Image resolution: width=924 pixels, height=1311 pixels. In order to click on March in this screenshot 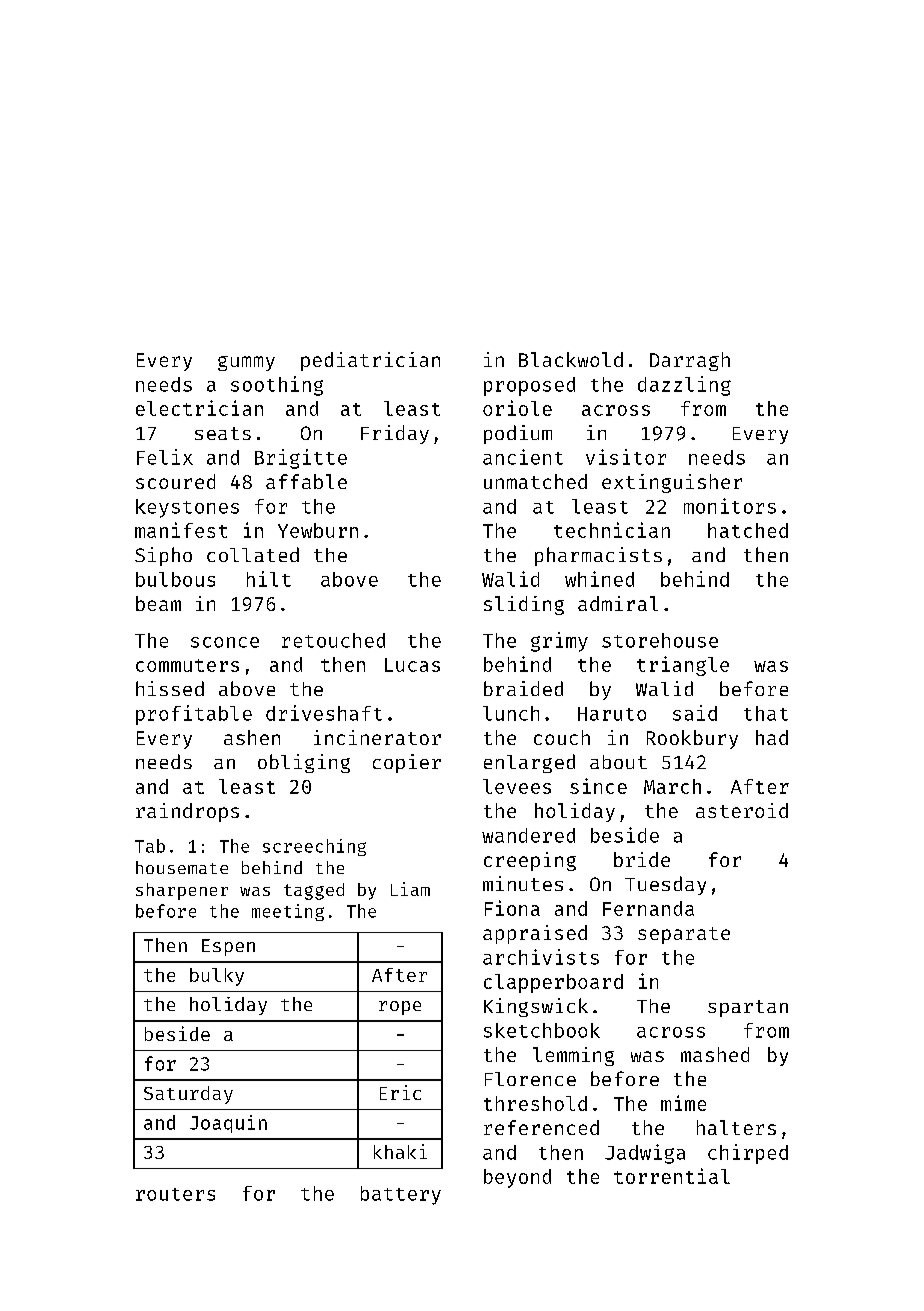, I will do `click(672, 786)`.
